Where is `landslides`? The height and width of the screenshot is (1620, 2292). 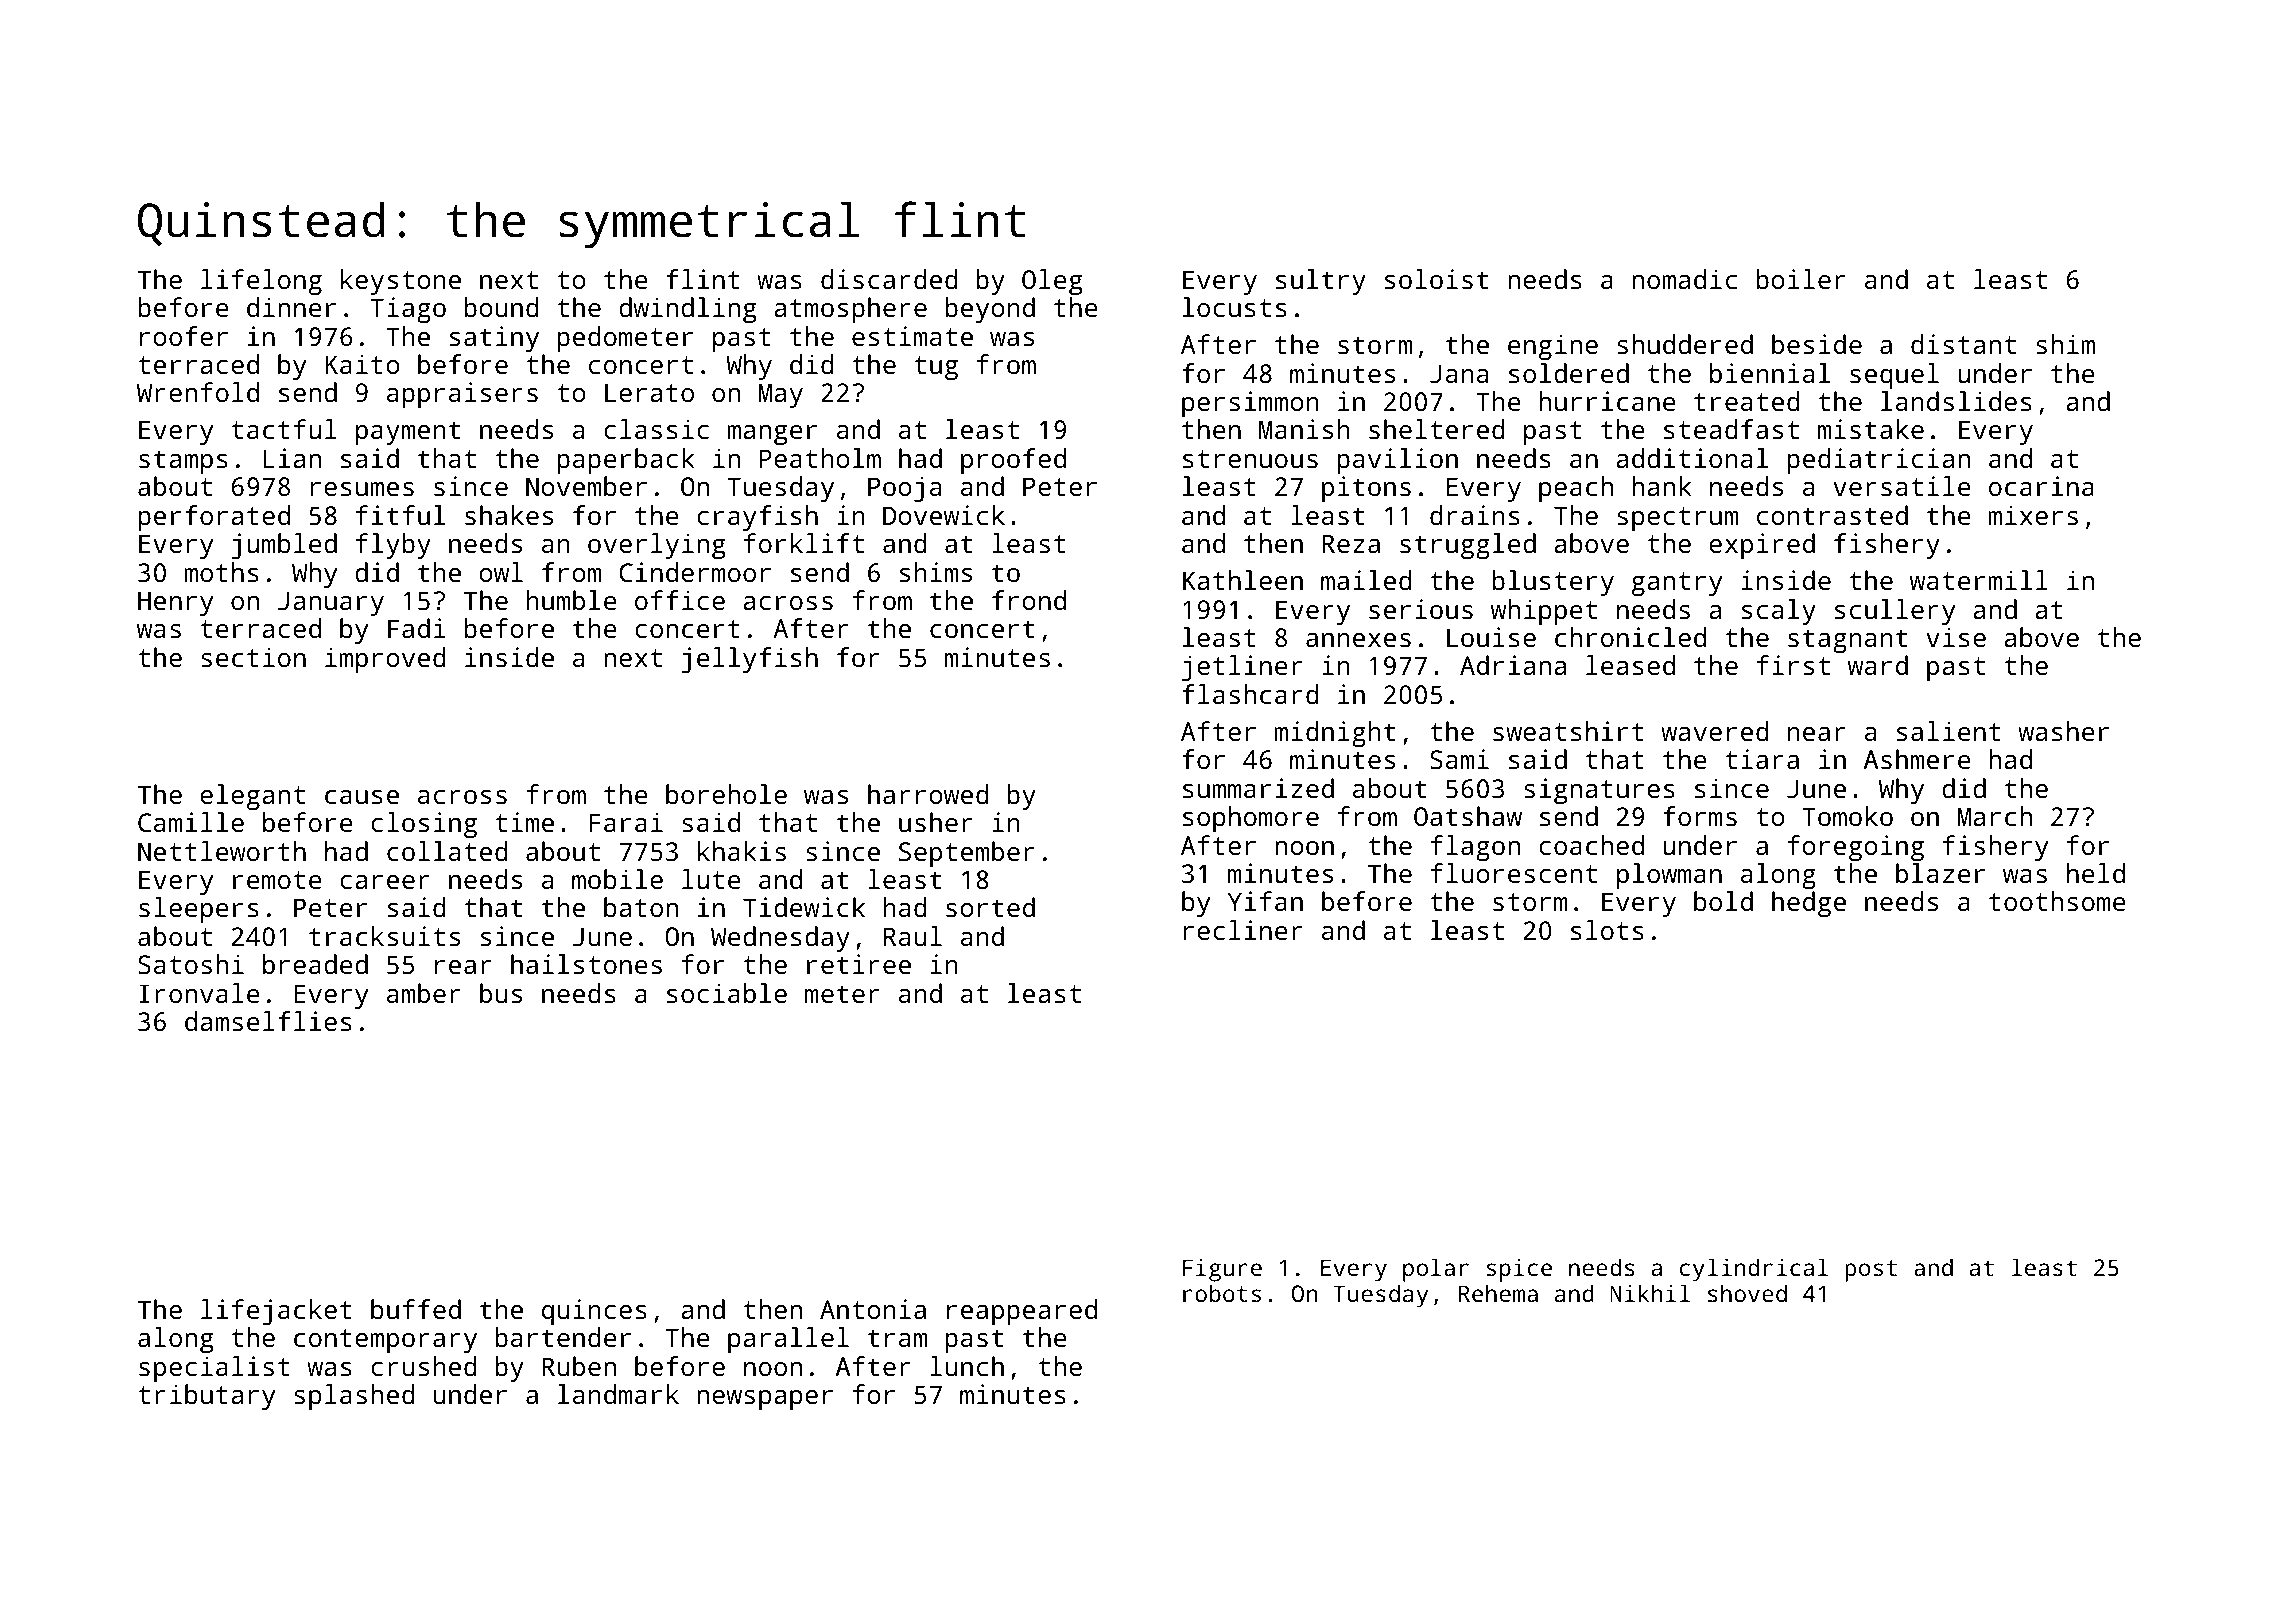
landslides is located at coordinates (1956, 401).
